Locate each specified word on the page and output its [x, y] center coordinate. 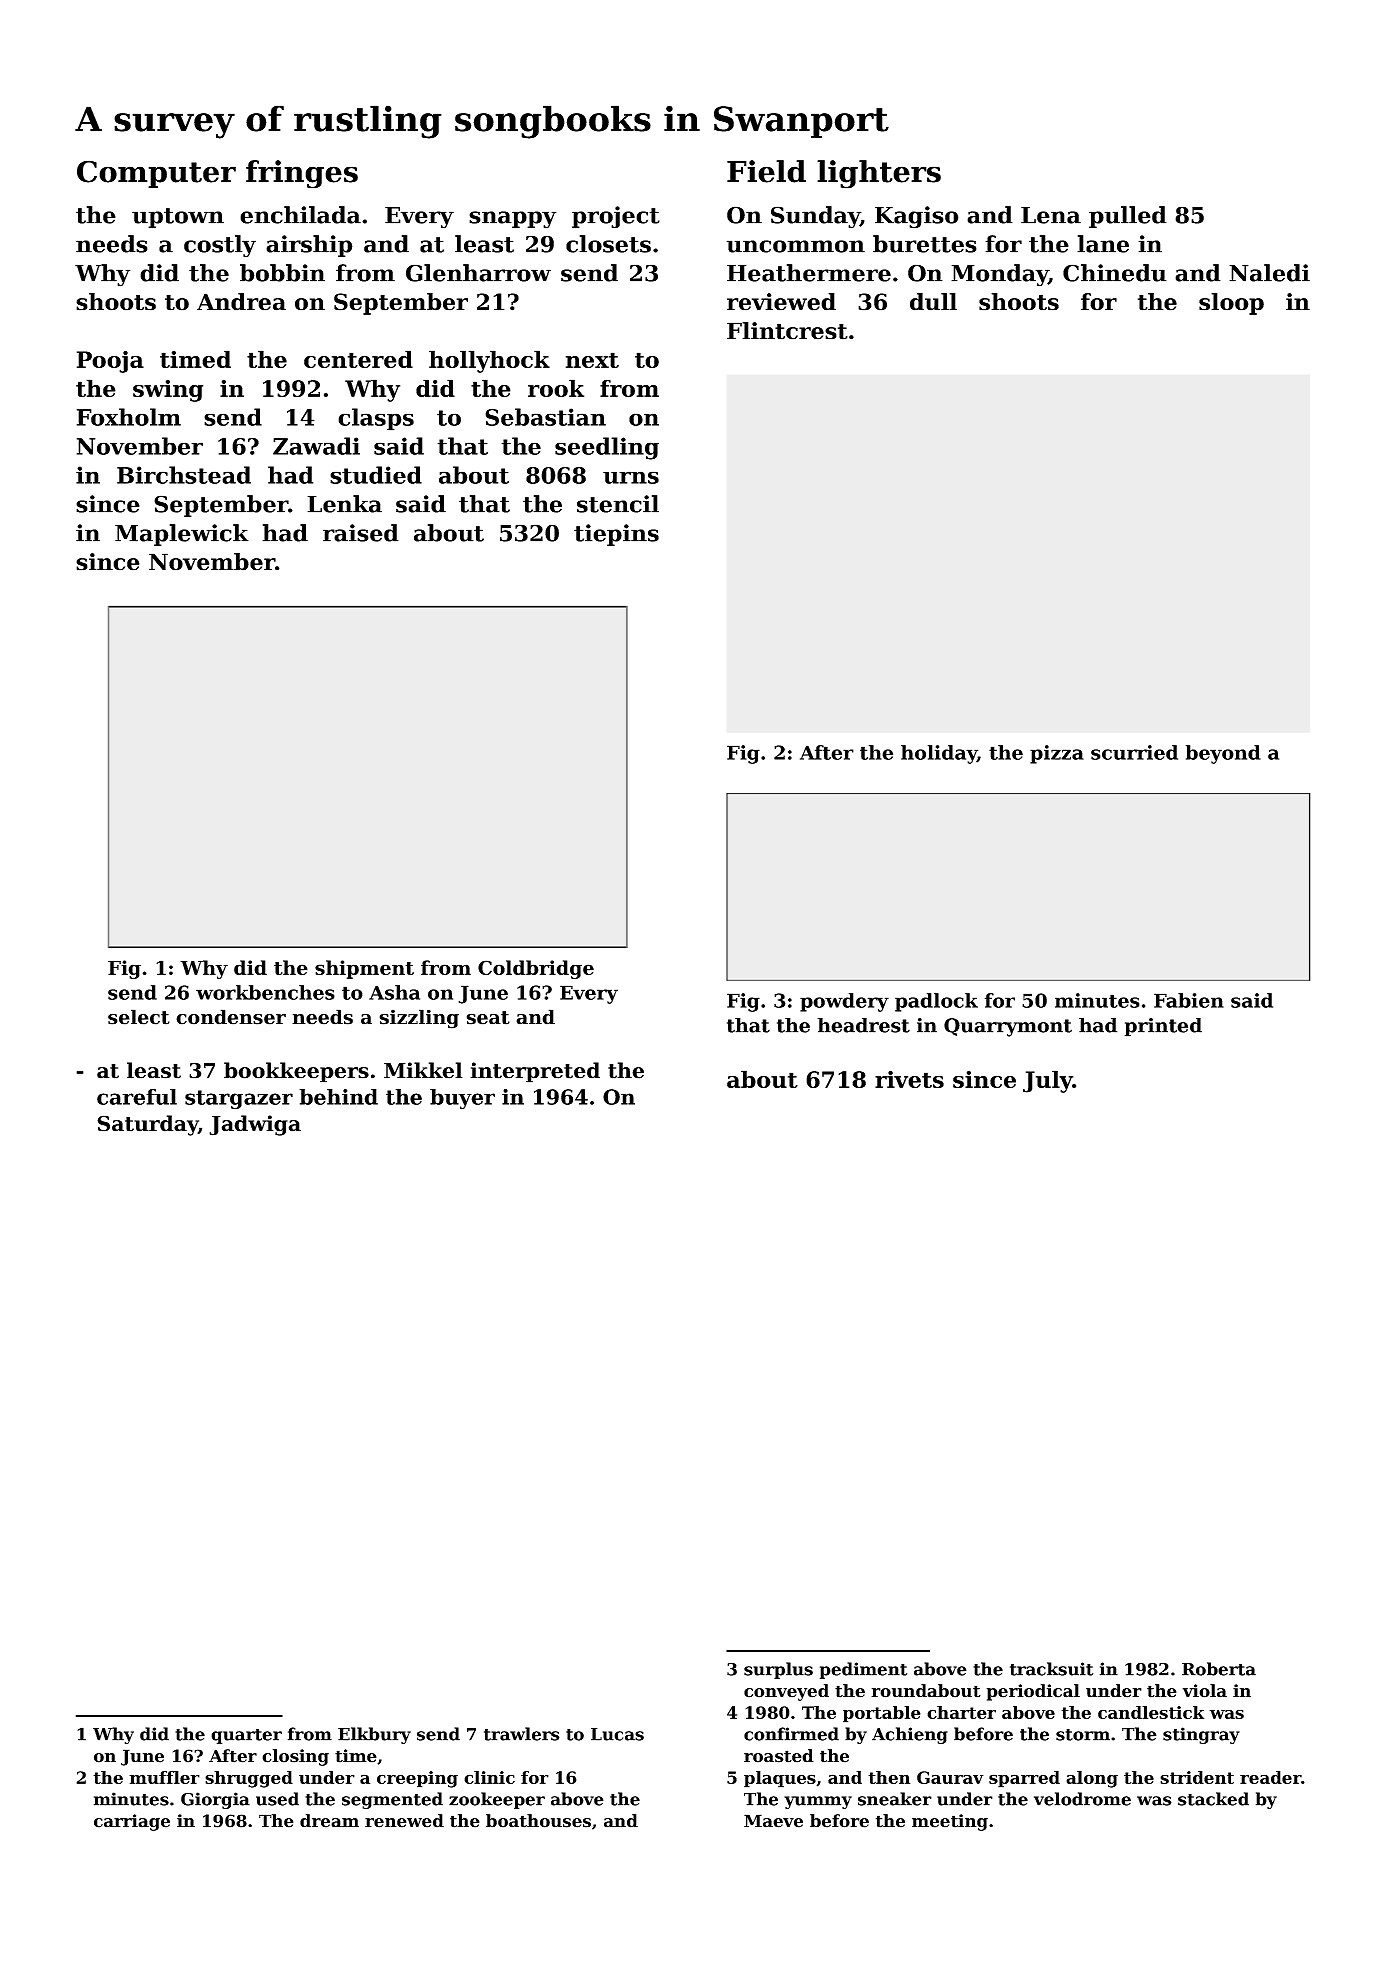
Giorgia [215, 1800]
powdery [844, 1002]
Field [766, 171]
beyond [1223, 754]
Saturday [147, 1125]
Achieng [910, 1735]
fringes [302, 174]
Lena [1051, 215]
